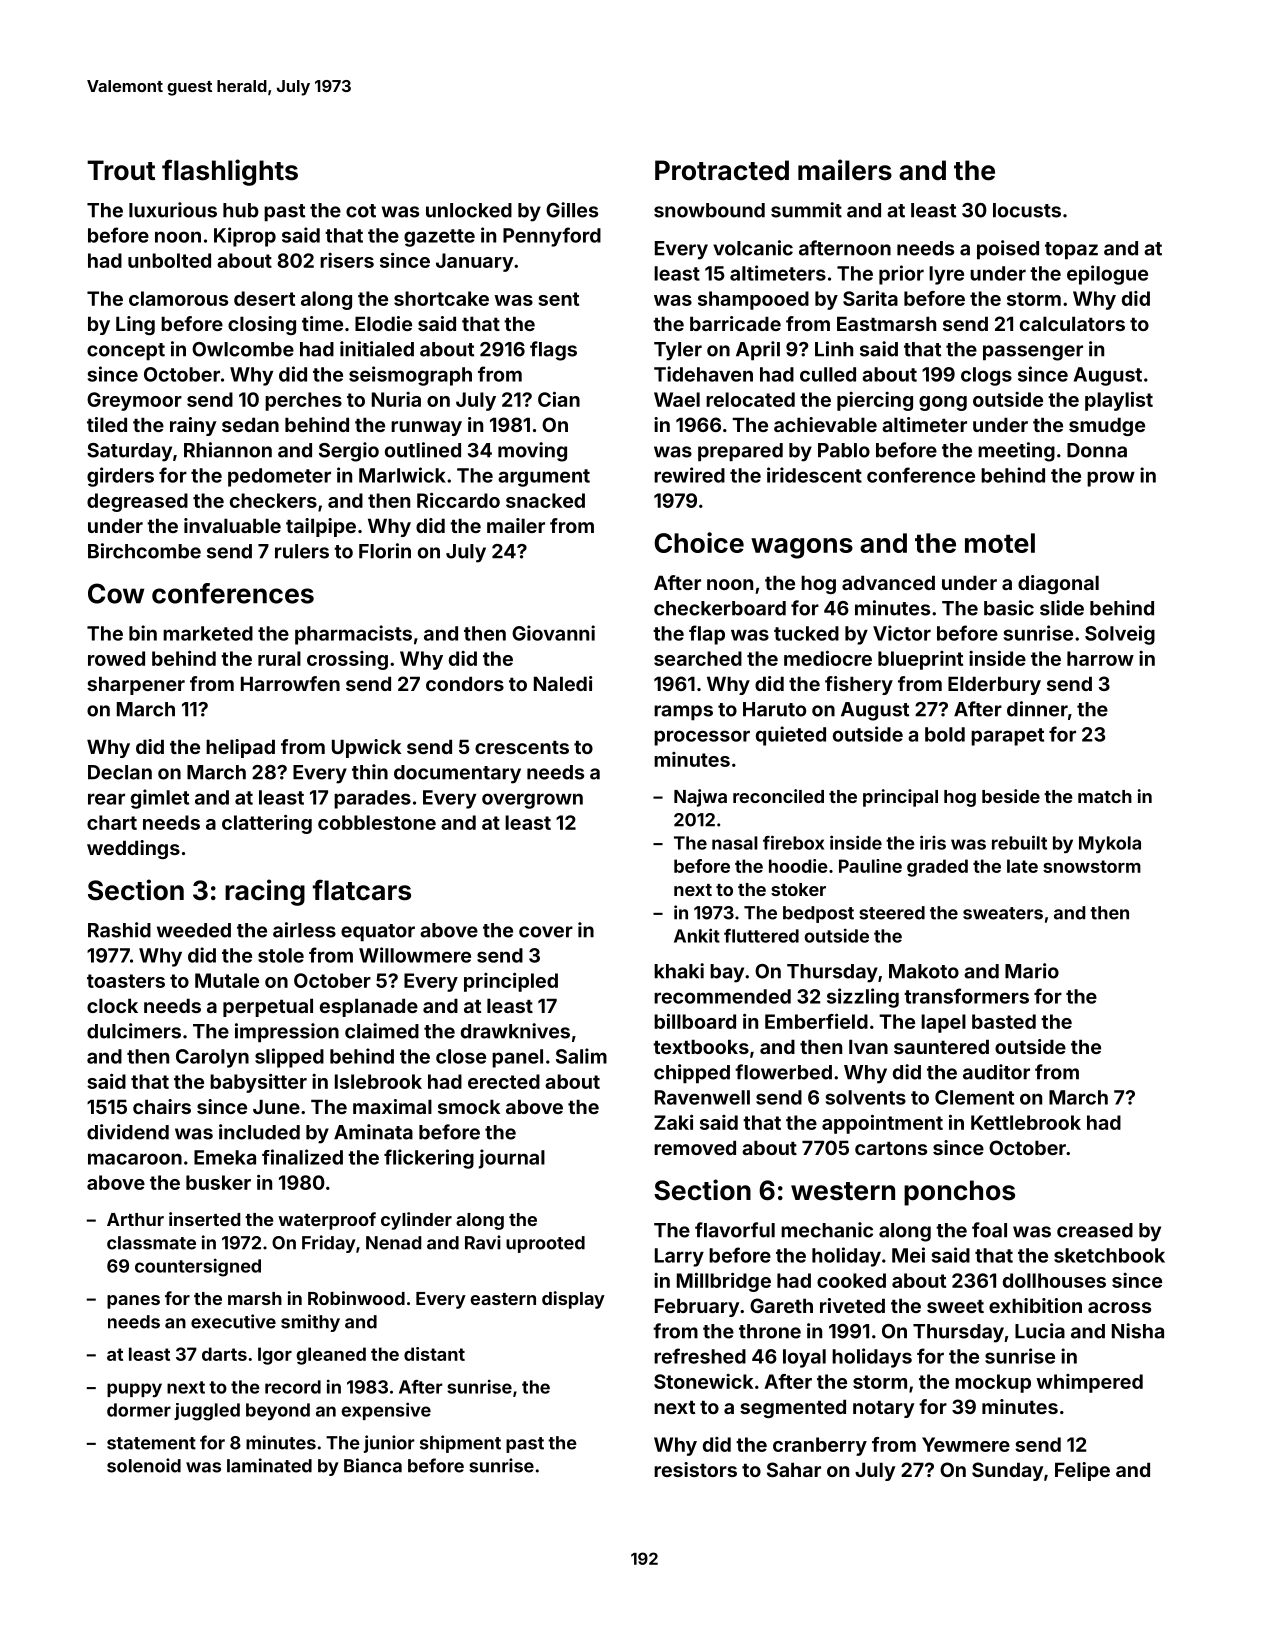 This document has width=1261, height=1632. I want to click on concept, so click(126, 352).
